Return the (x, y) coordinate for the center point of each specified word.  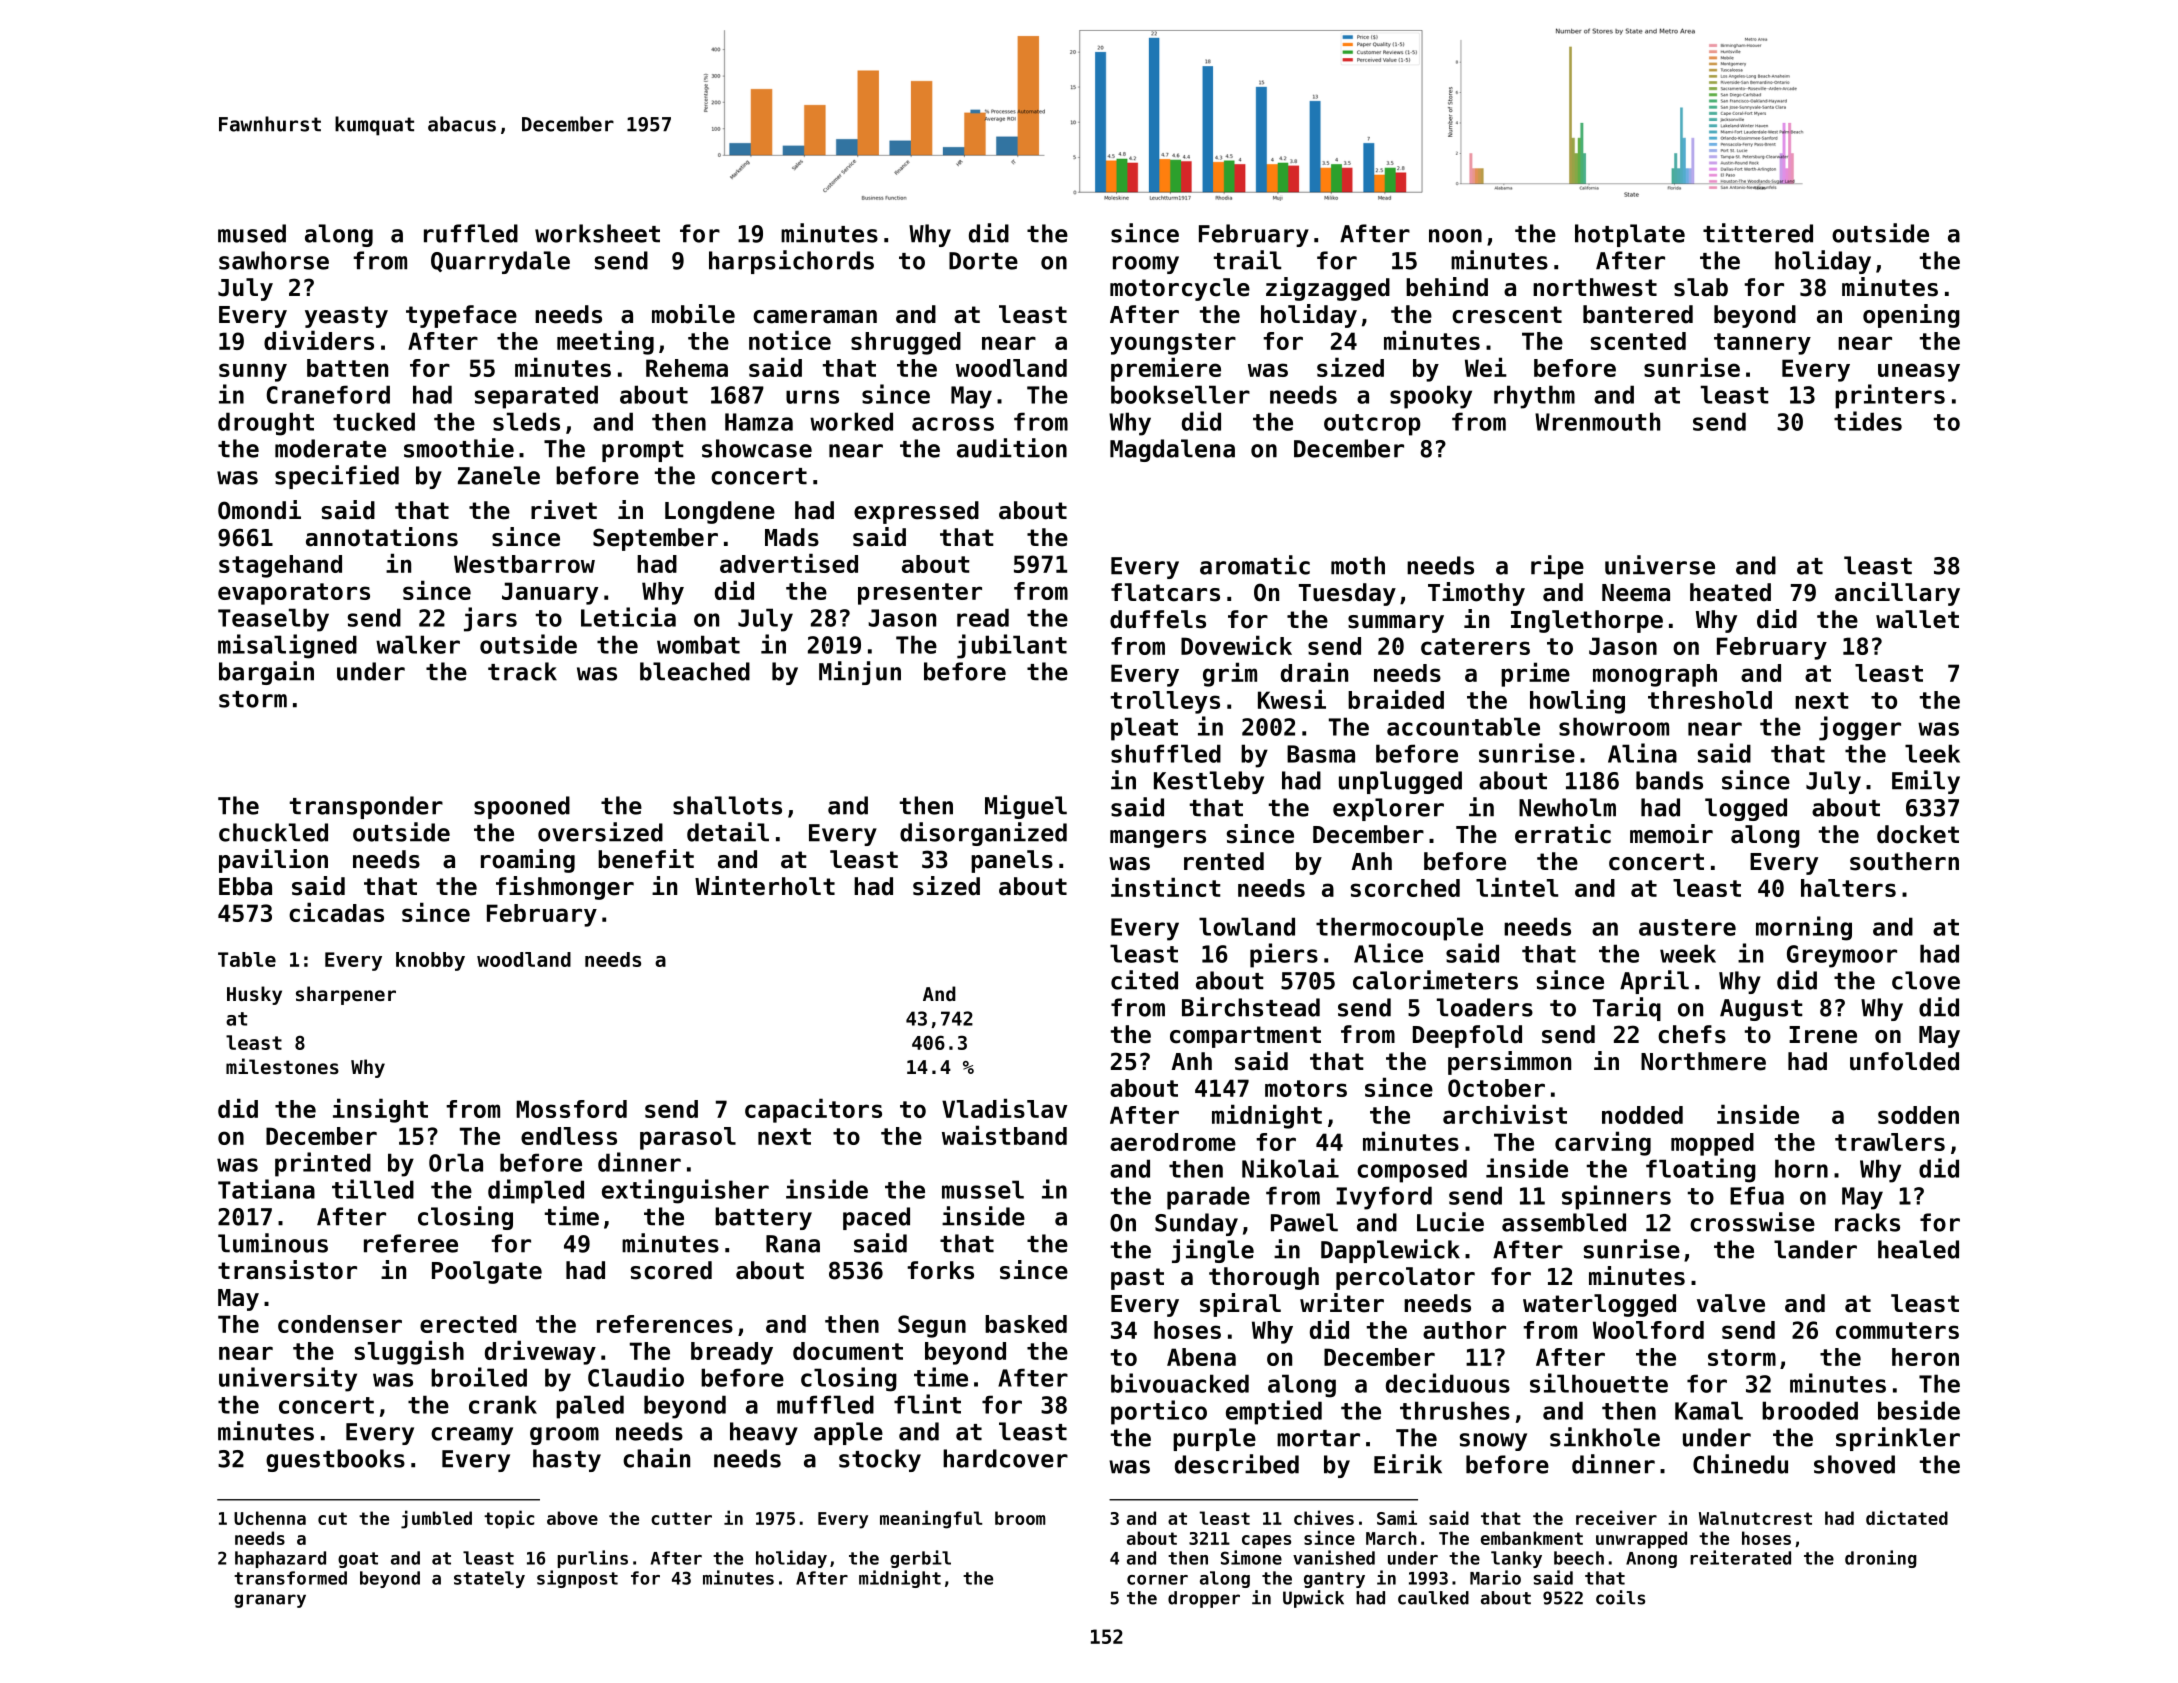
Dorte (983, 261)
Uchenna (270, 1518)
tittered (1758, 233)
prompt (643, 451)
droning (1881, 1559)
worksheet (597, 233)
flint (927, 1404)
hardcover (1005, 1458)
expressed (916, 512)
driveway (540, 1352)
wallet (1917, 619)
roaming (528, 861)
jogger (1860, 728)
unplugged (1400, 782)
